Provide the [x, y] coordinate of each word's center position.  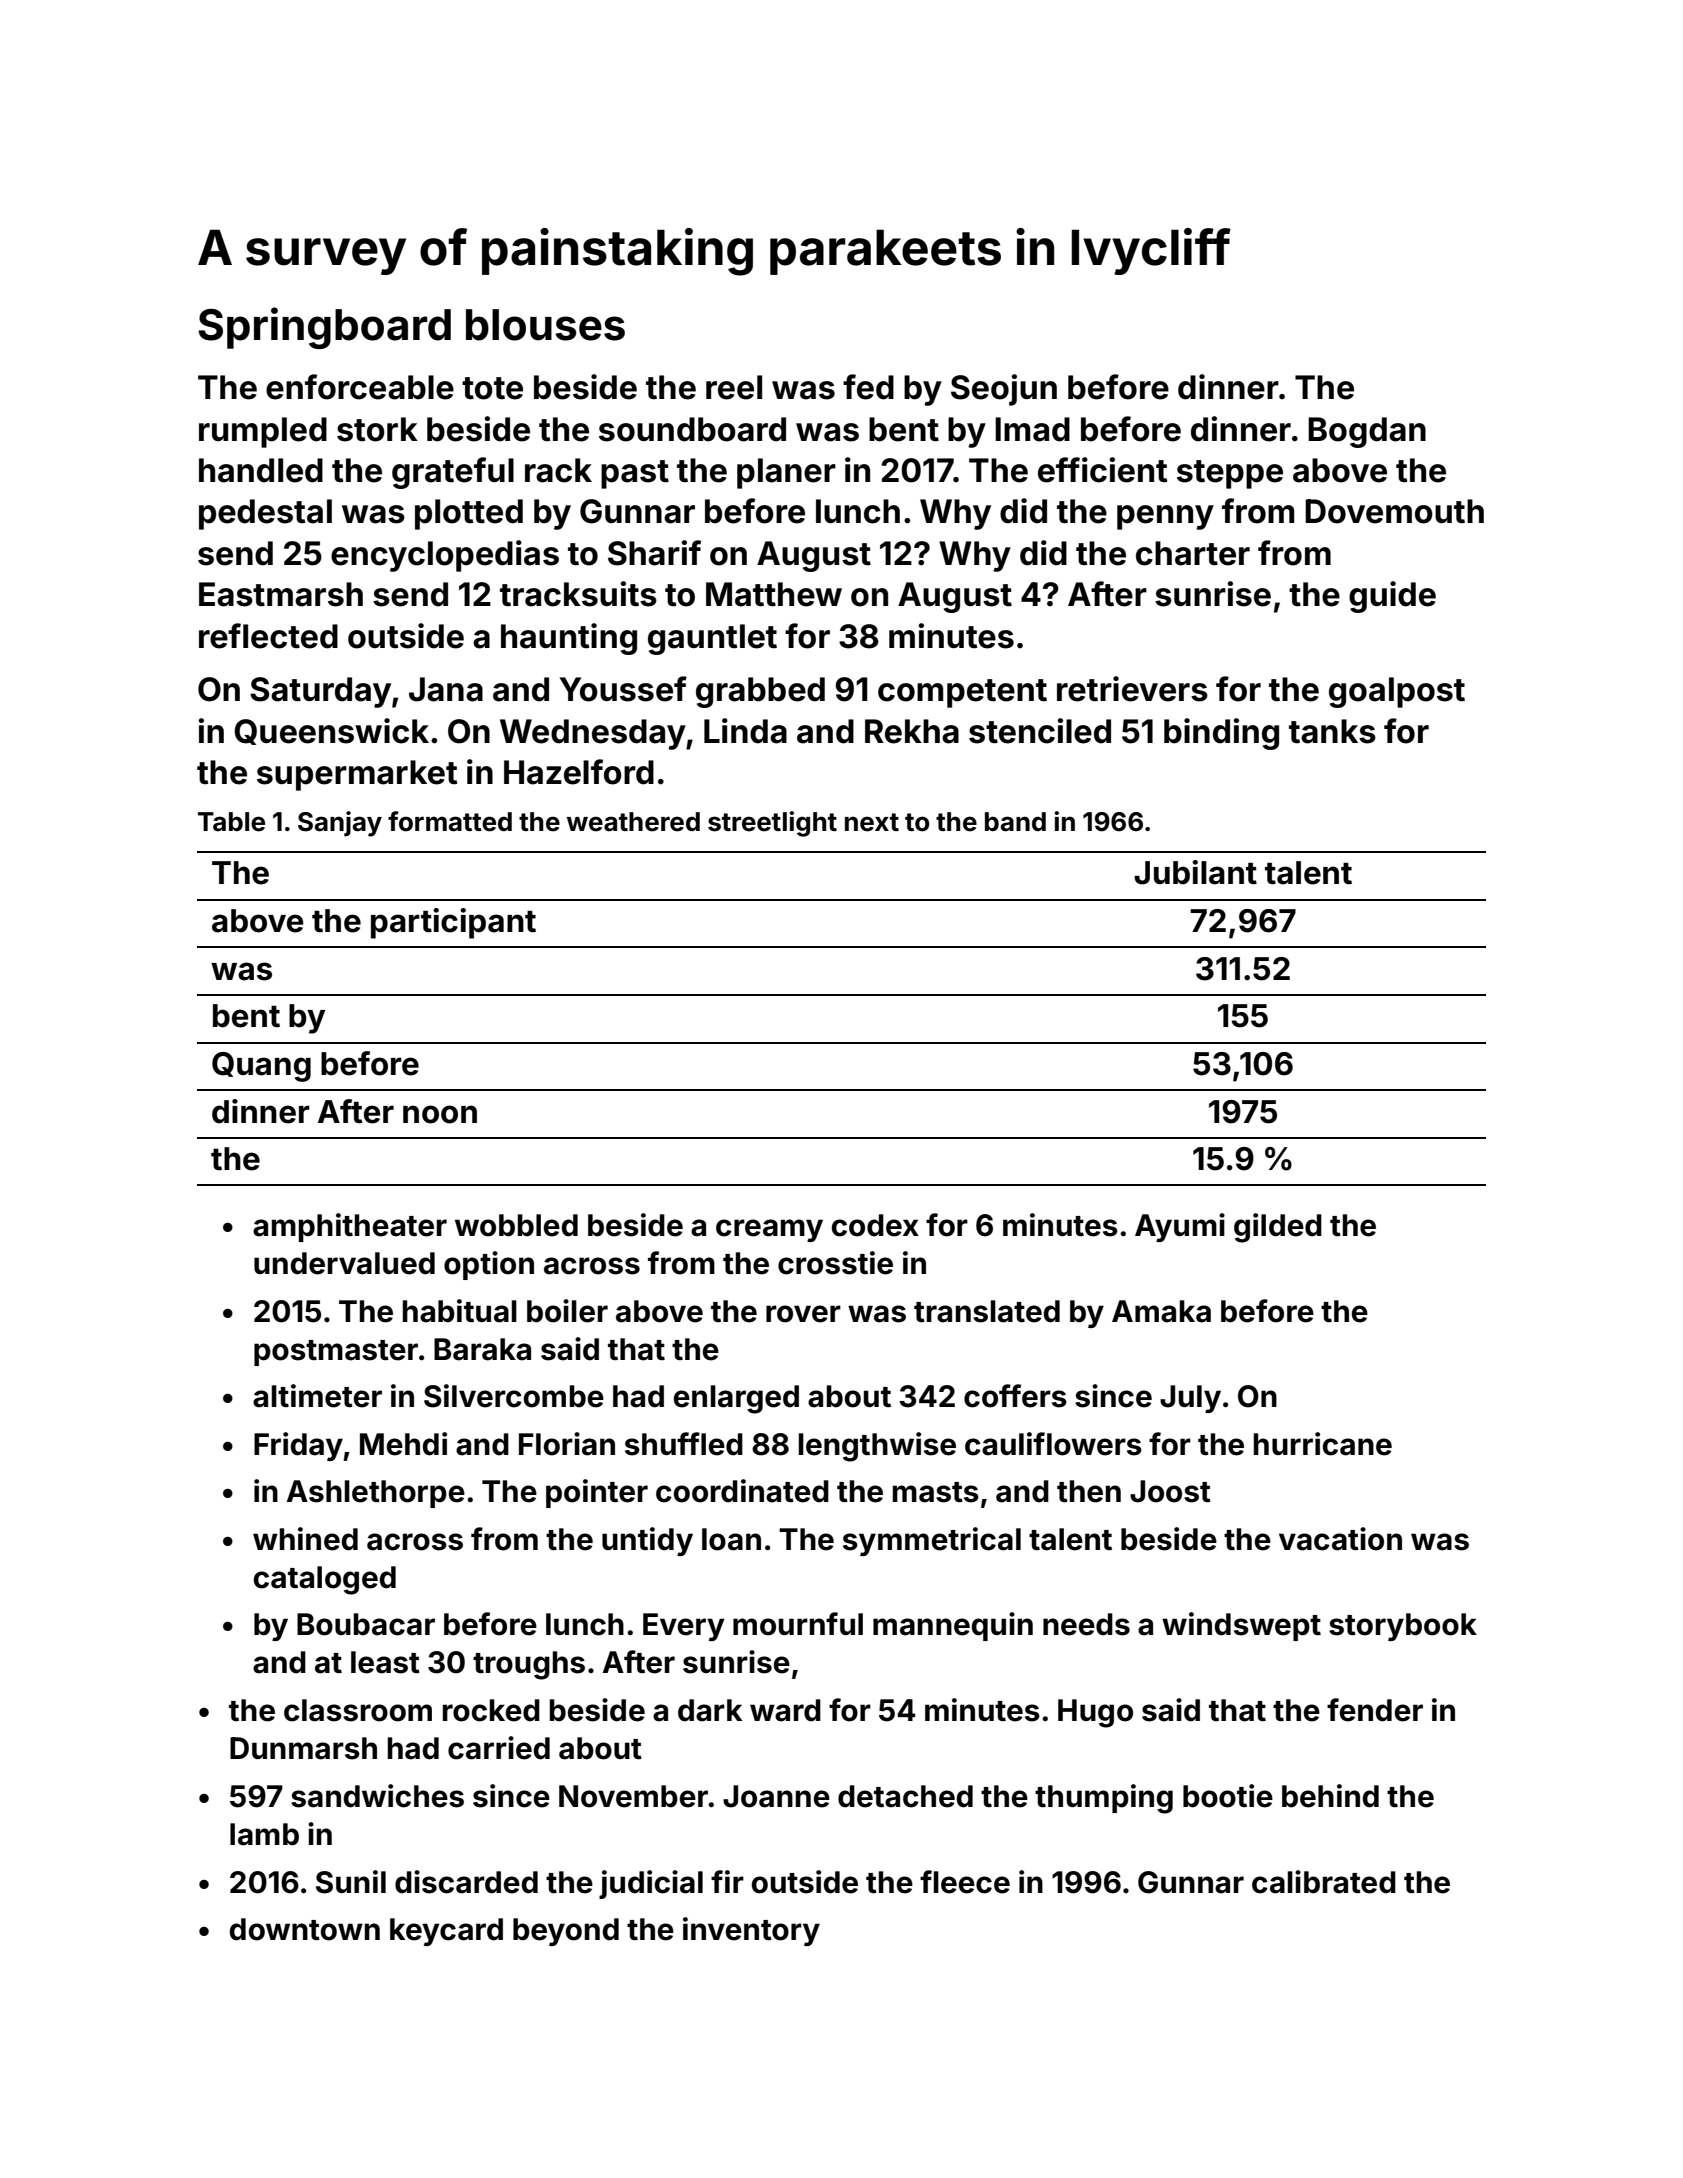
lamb [264, 1834]
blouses [545, 325]
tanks [1332, 731]
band [1015, 822]
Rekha [912, 731]
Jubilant [1195, 872]
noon [440, 1114]
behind [1330, 1796]
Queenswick [331, 731]
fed [868, 387]
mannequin [953, 1626]
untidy [647, 1541]
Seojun [1004, 390]
